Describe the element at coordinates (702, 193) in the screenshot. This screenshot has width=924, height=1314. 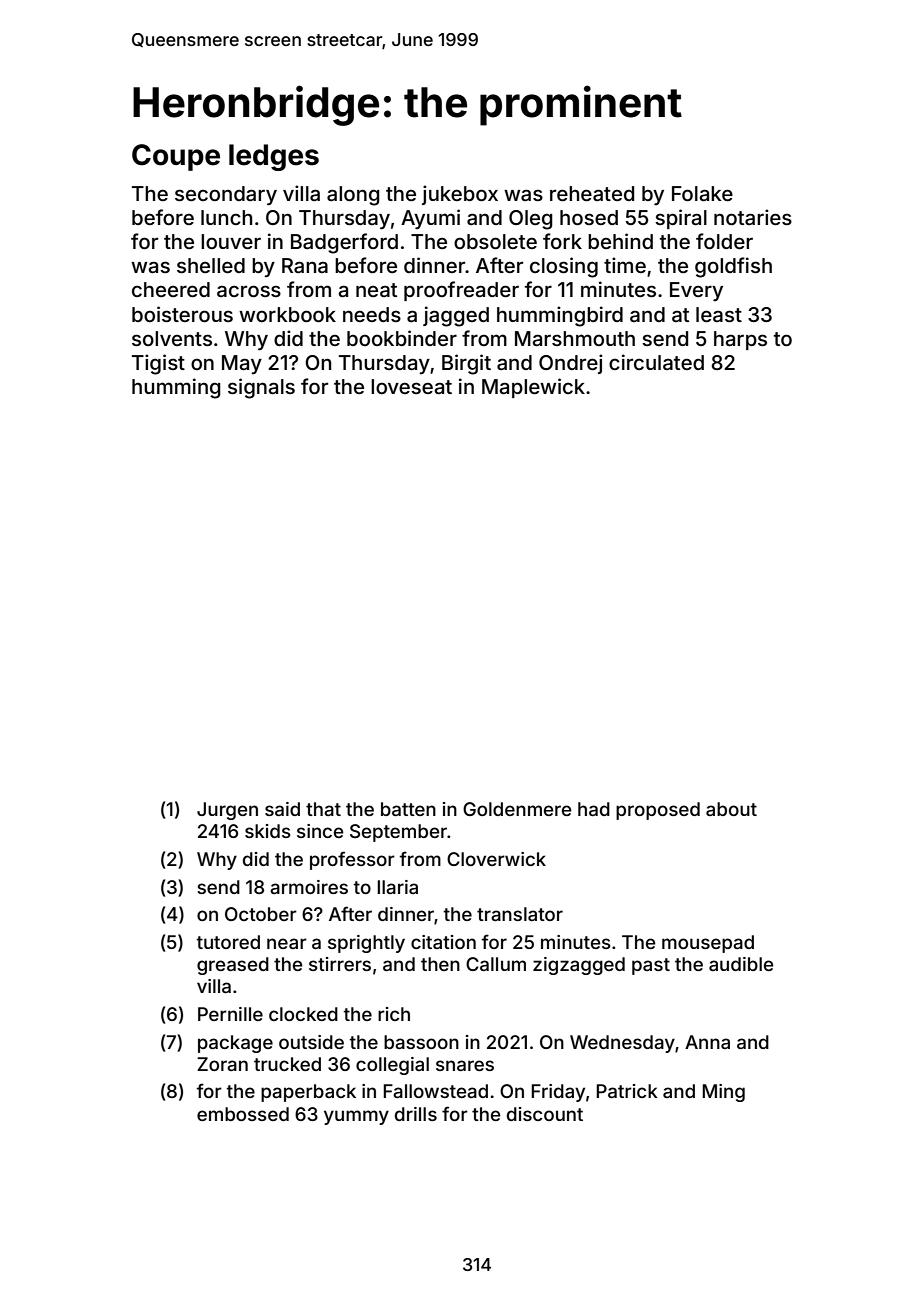
I see `Folake` at that location.
